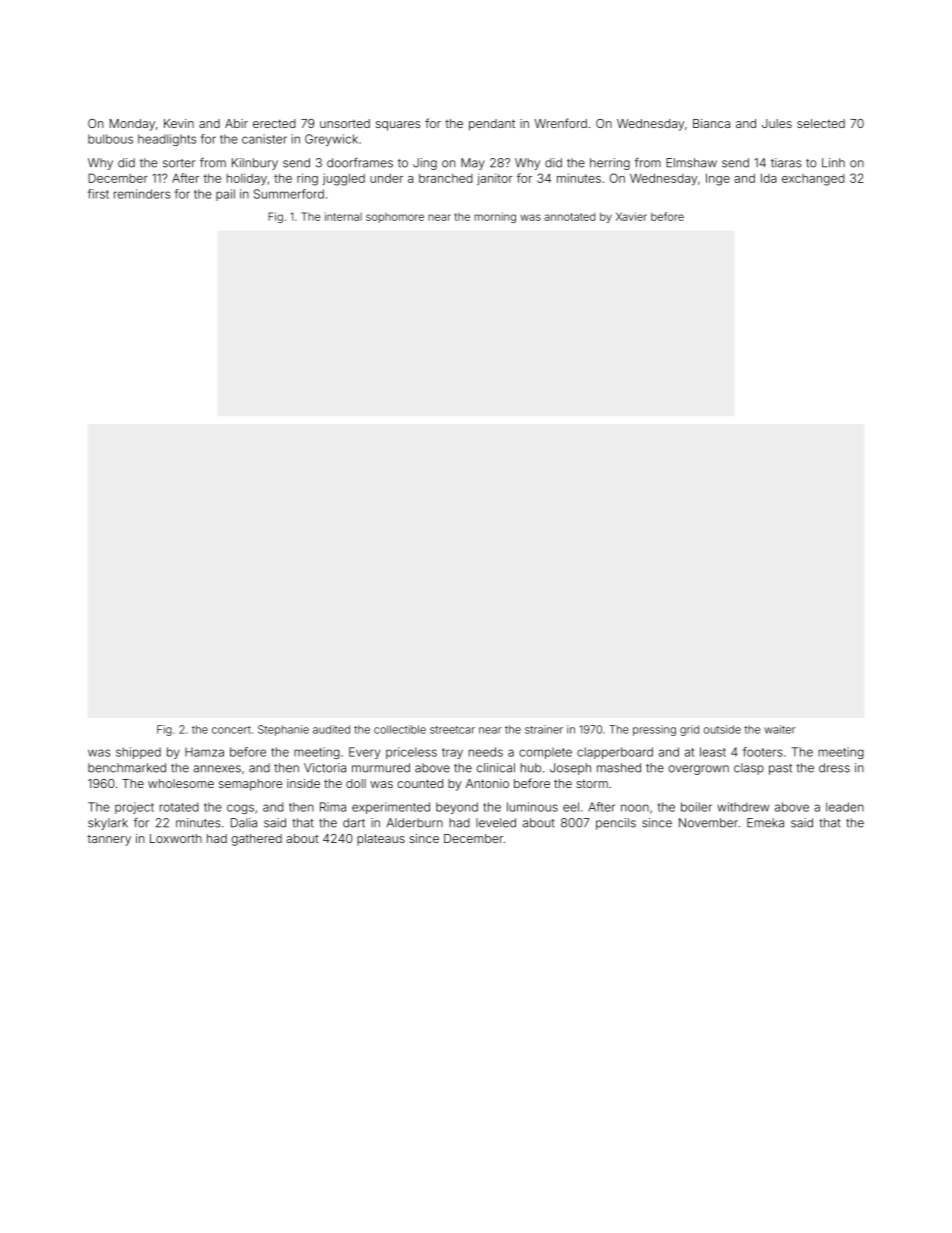  Describe the element at coordinates (779, 729) in the document. I see `waiter` at that location.
